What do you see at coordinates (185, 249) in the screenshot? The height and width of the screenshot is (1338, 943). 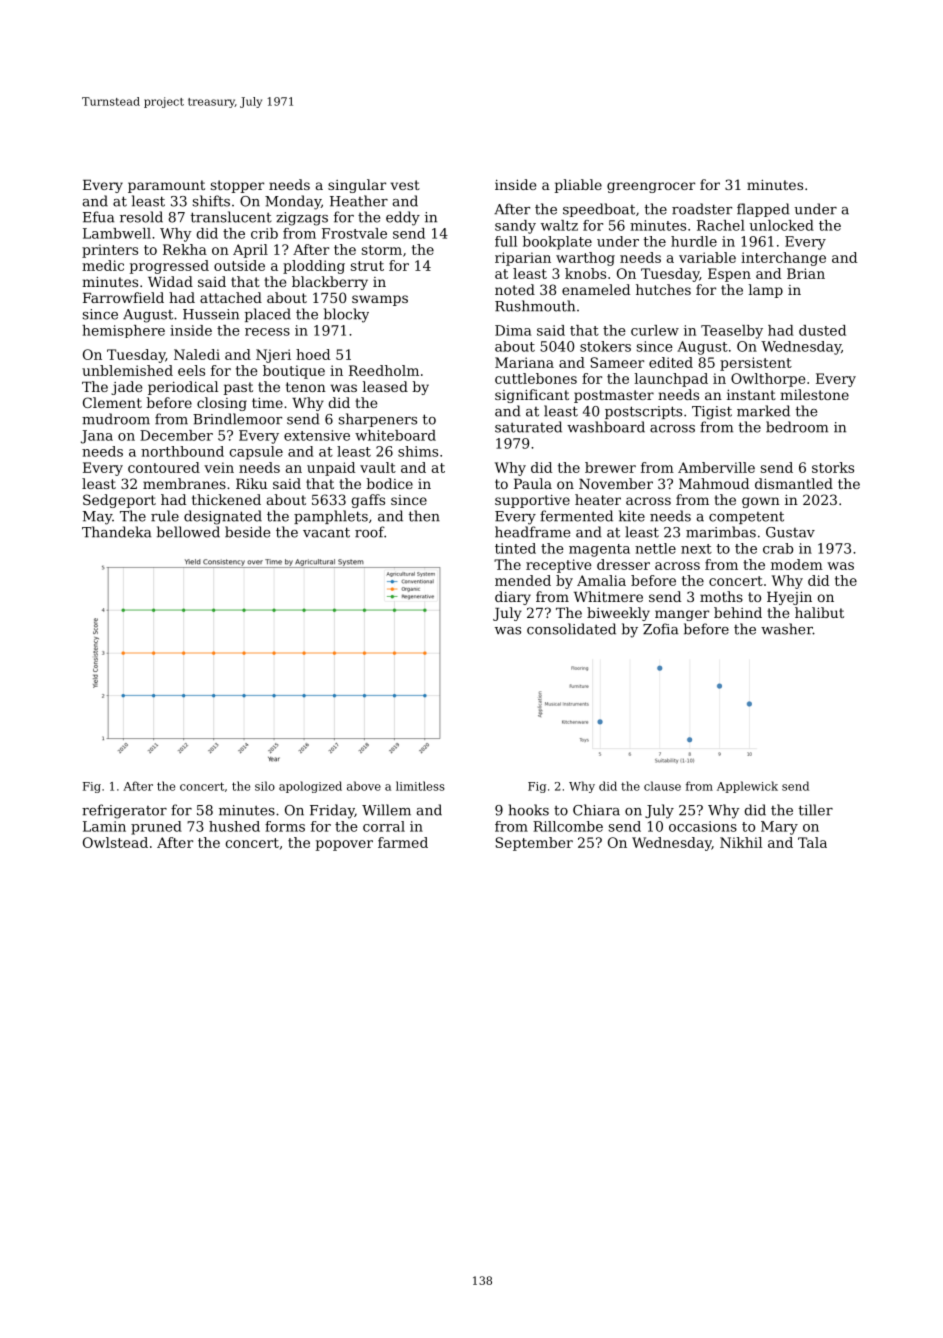 I see `Rekha` at bounding box center [185, 249].
